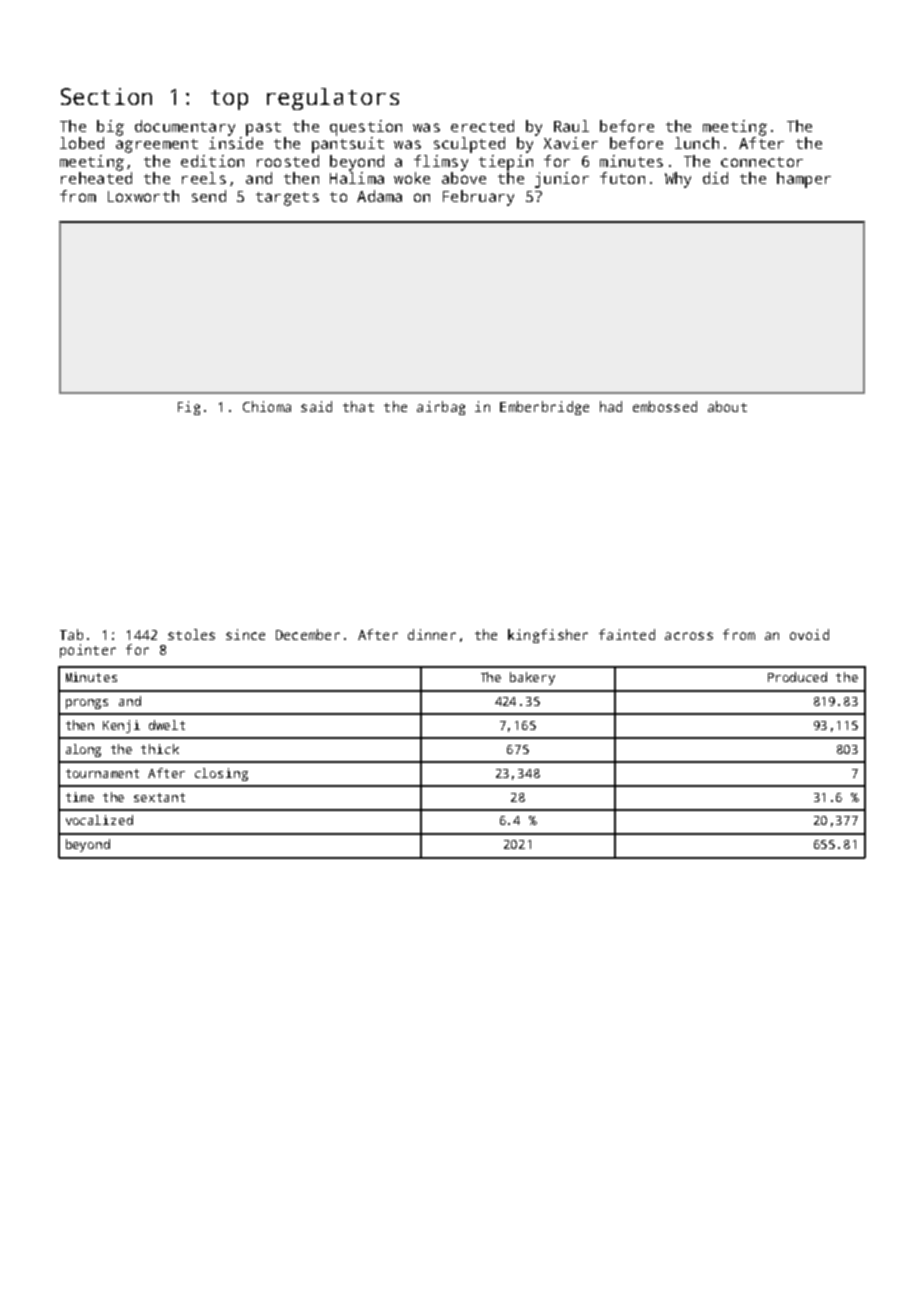 The width and height of the image is (924, 1308). What do you see at coordinates (189, 408) in the image?
I see `Fig` at bounding box center [189, 408].
